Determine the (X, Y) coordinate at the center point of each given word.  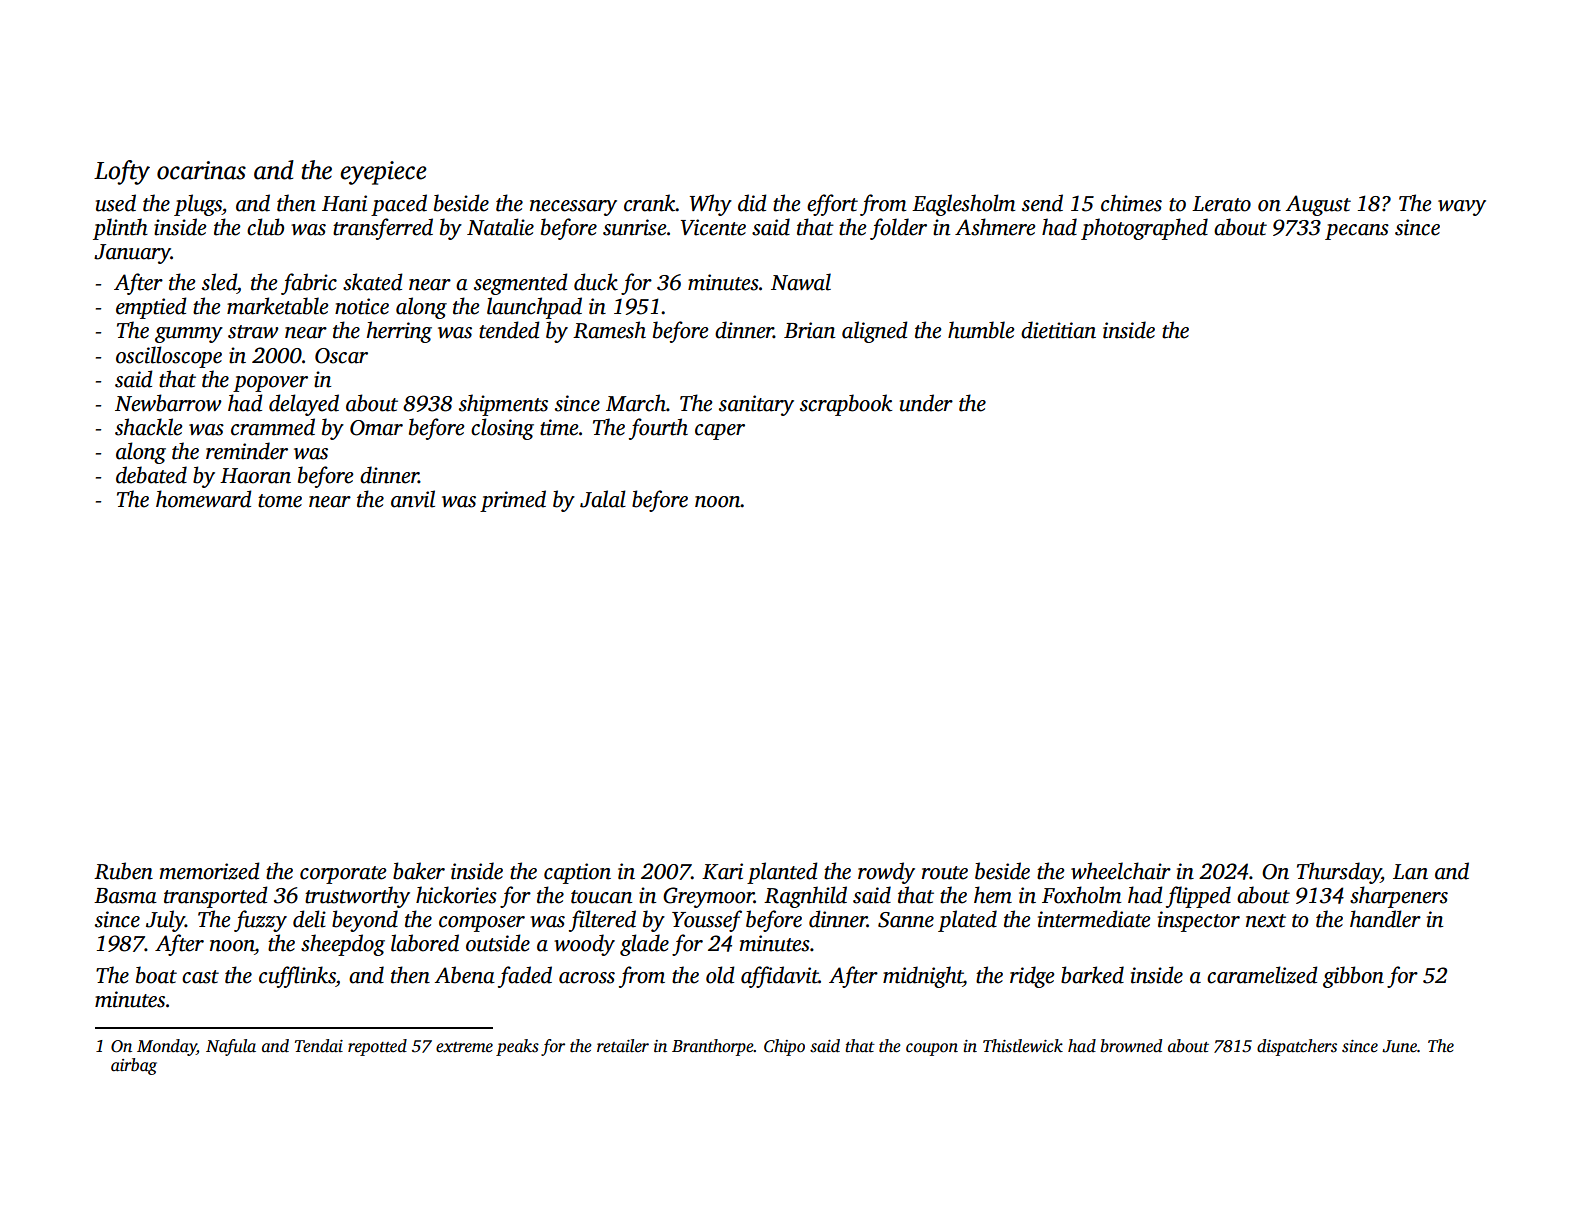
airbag (134, 1066)
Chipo (784, 1047)
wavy (1462, 208)
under (926, 403)
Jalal (603, 499)
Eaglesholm (964, 205)
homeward (204, 499)
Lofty (122, 172)
